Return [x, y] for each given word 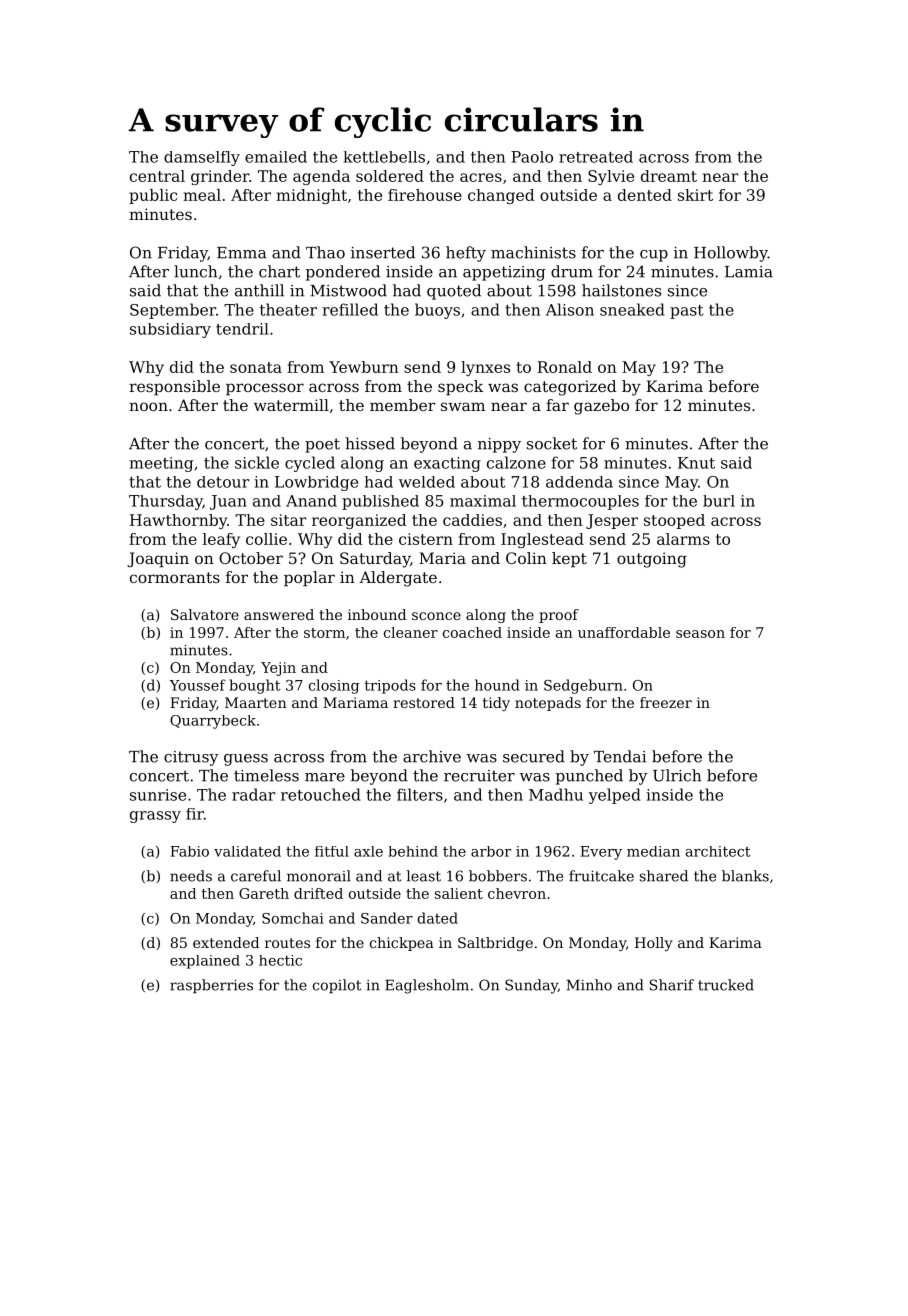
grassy [155, 817]
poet [322, 445]
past [686, 312]
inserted [383, 252]
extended [226, 942]
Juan [228, 502]
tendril [242, 329]
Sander [387, 918]
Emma [241, 253]
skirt [695, 195]
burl [719, 501]
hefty [466, 254]
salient [459, 893]
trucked [726, 985]
